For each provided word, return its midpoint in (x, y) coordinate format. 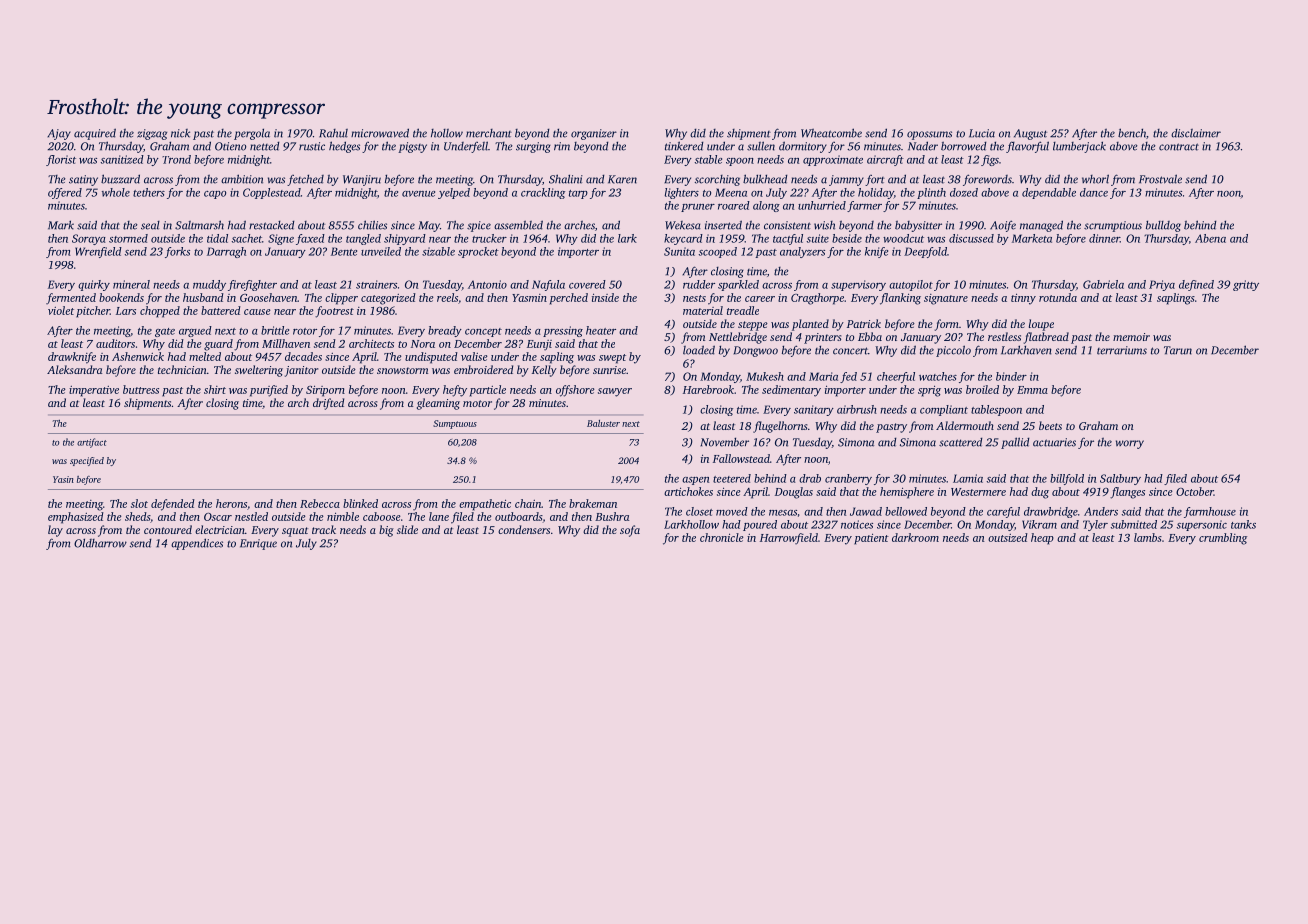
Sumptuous (455, 424)
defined (1196, 285)
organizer (594, 134)
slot (139, 503)
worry (1130, 444)
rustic (312, 146)
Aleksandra (74, 369)
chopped (160, 312)
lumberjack (1079, 147)
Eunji (539, 345)
